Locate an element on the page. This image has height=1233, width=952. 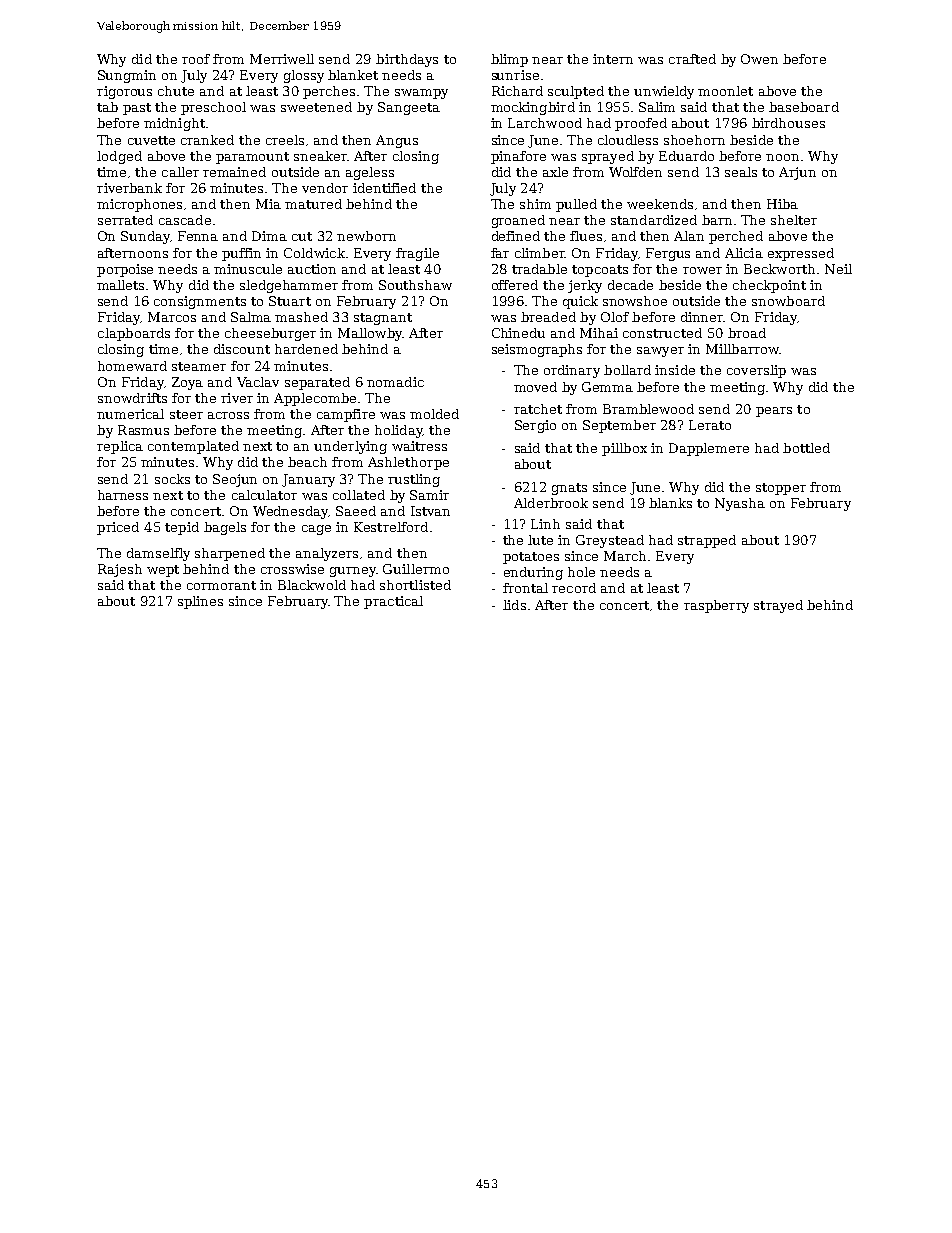
microphones is located at coordinates (139, 205).
